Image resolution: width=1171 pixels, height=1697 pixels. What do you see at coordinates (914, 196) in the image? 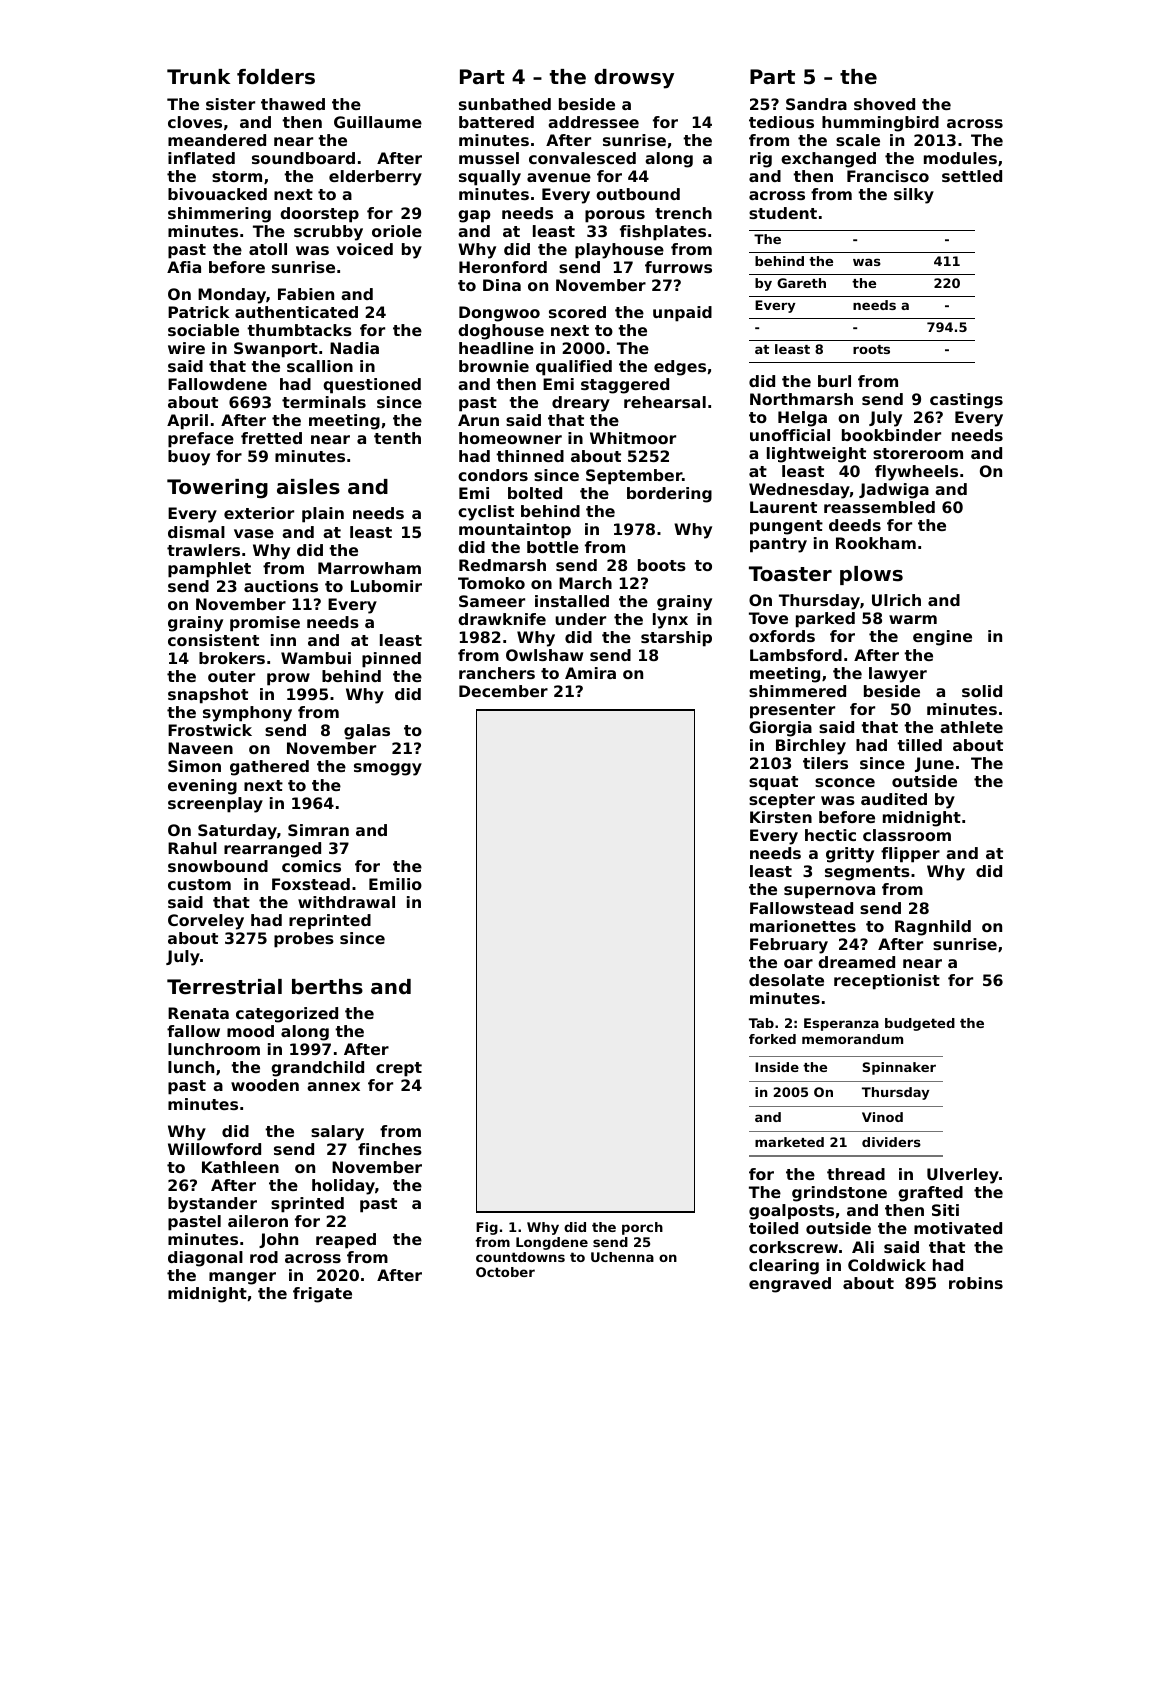
I see `silky` at bounding box center [914, 196].
